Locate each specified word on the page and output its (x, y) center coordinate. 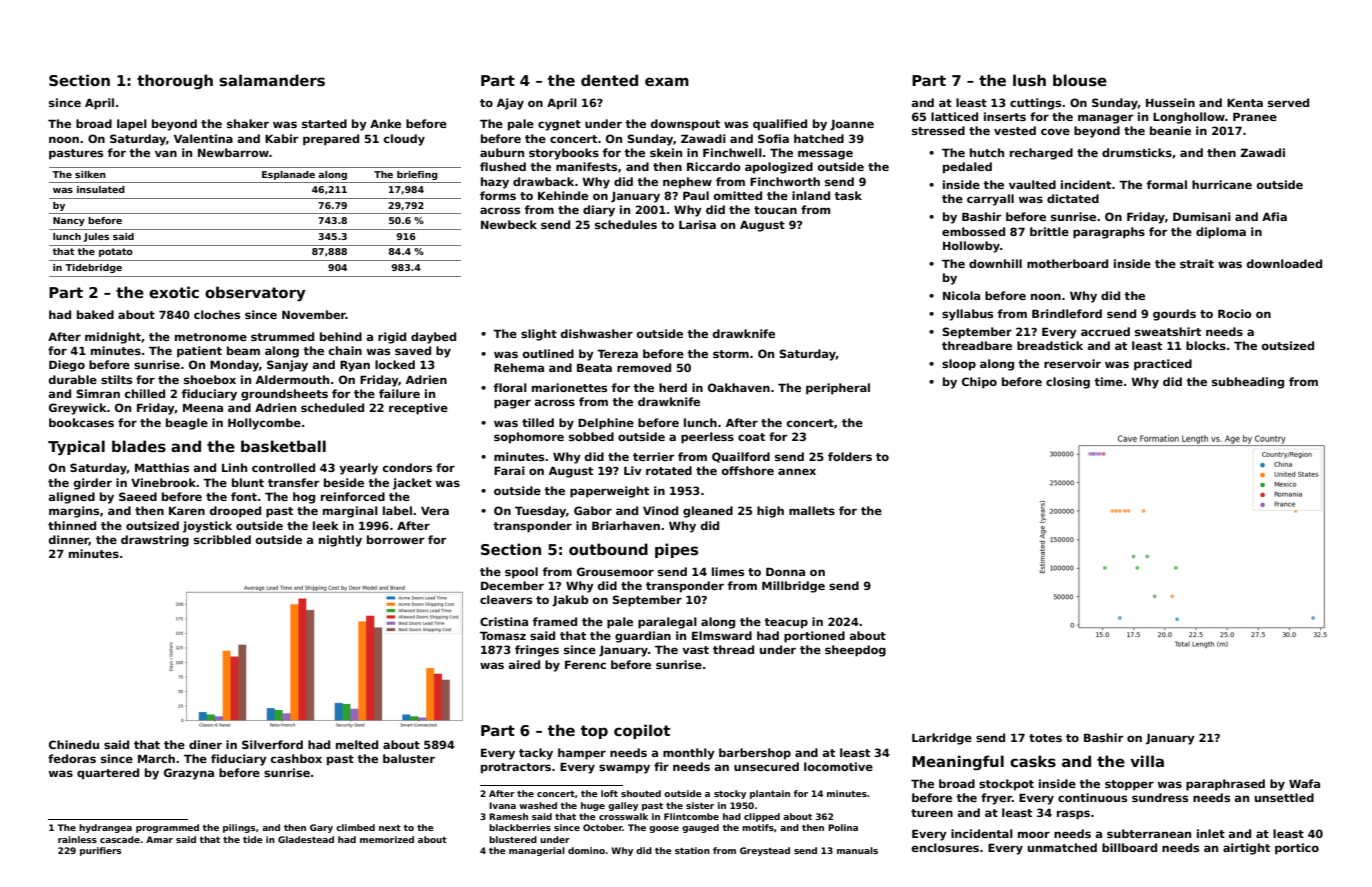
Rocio (1235, 313)
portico (1297, 849)
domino (586, 850)
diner (205, 744)
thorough (175, 82)
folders (850, 456)
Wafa (1304, 783)
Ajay (510, 104)
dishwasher (597, 333)
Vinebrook (163, 482)
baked (95, 314)
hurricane (1222, 184)
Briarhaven (626, 525)
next (390, 828)
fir (661, 766)
